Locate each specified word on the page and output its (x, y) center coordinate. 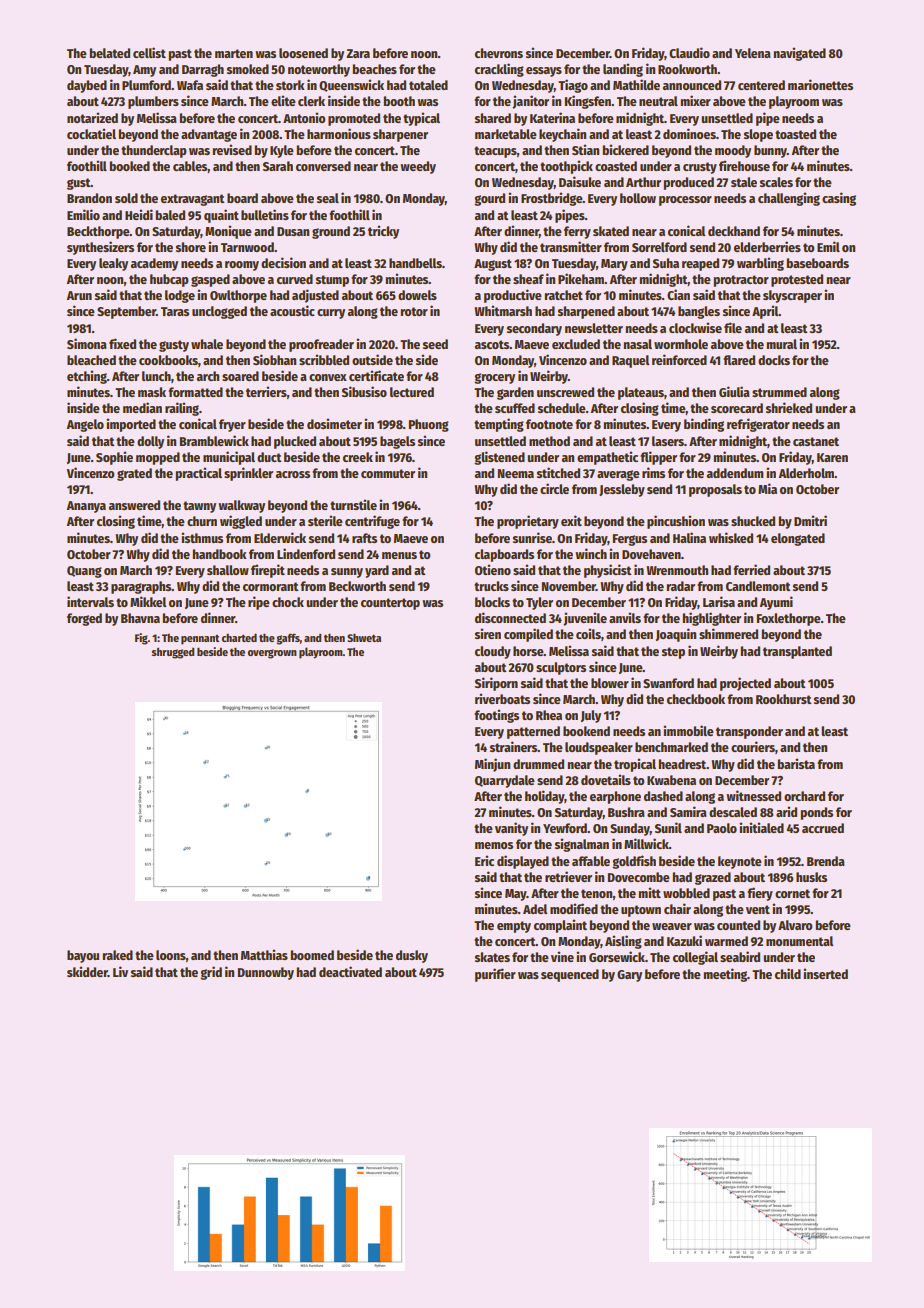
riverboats (502, 698)
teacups (495, 152)
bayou (83, 956)
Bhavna (140, 618)
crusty (700, 168)
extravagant (193, 200)
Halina (689, 537)
